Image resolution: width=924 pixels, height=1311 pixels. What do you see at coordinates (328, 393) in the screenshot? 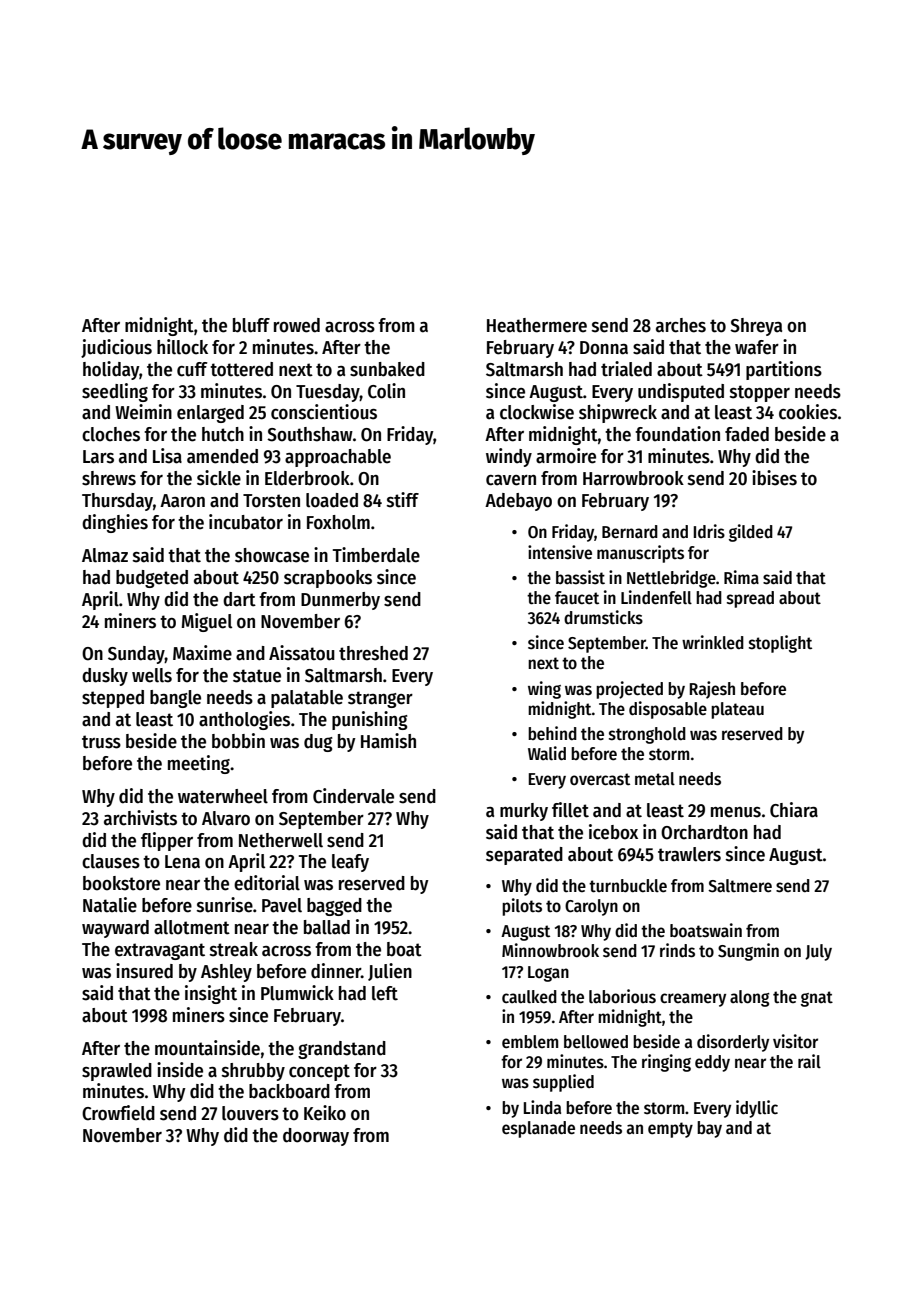
I see `Tuesday` at bounding box center [328, 393].
